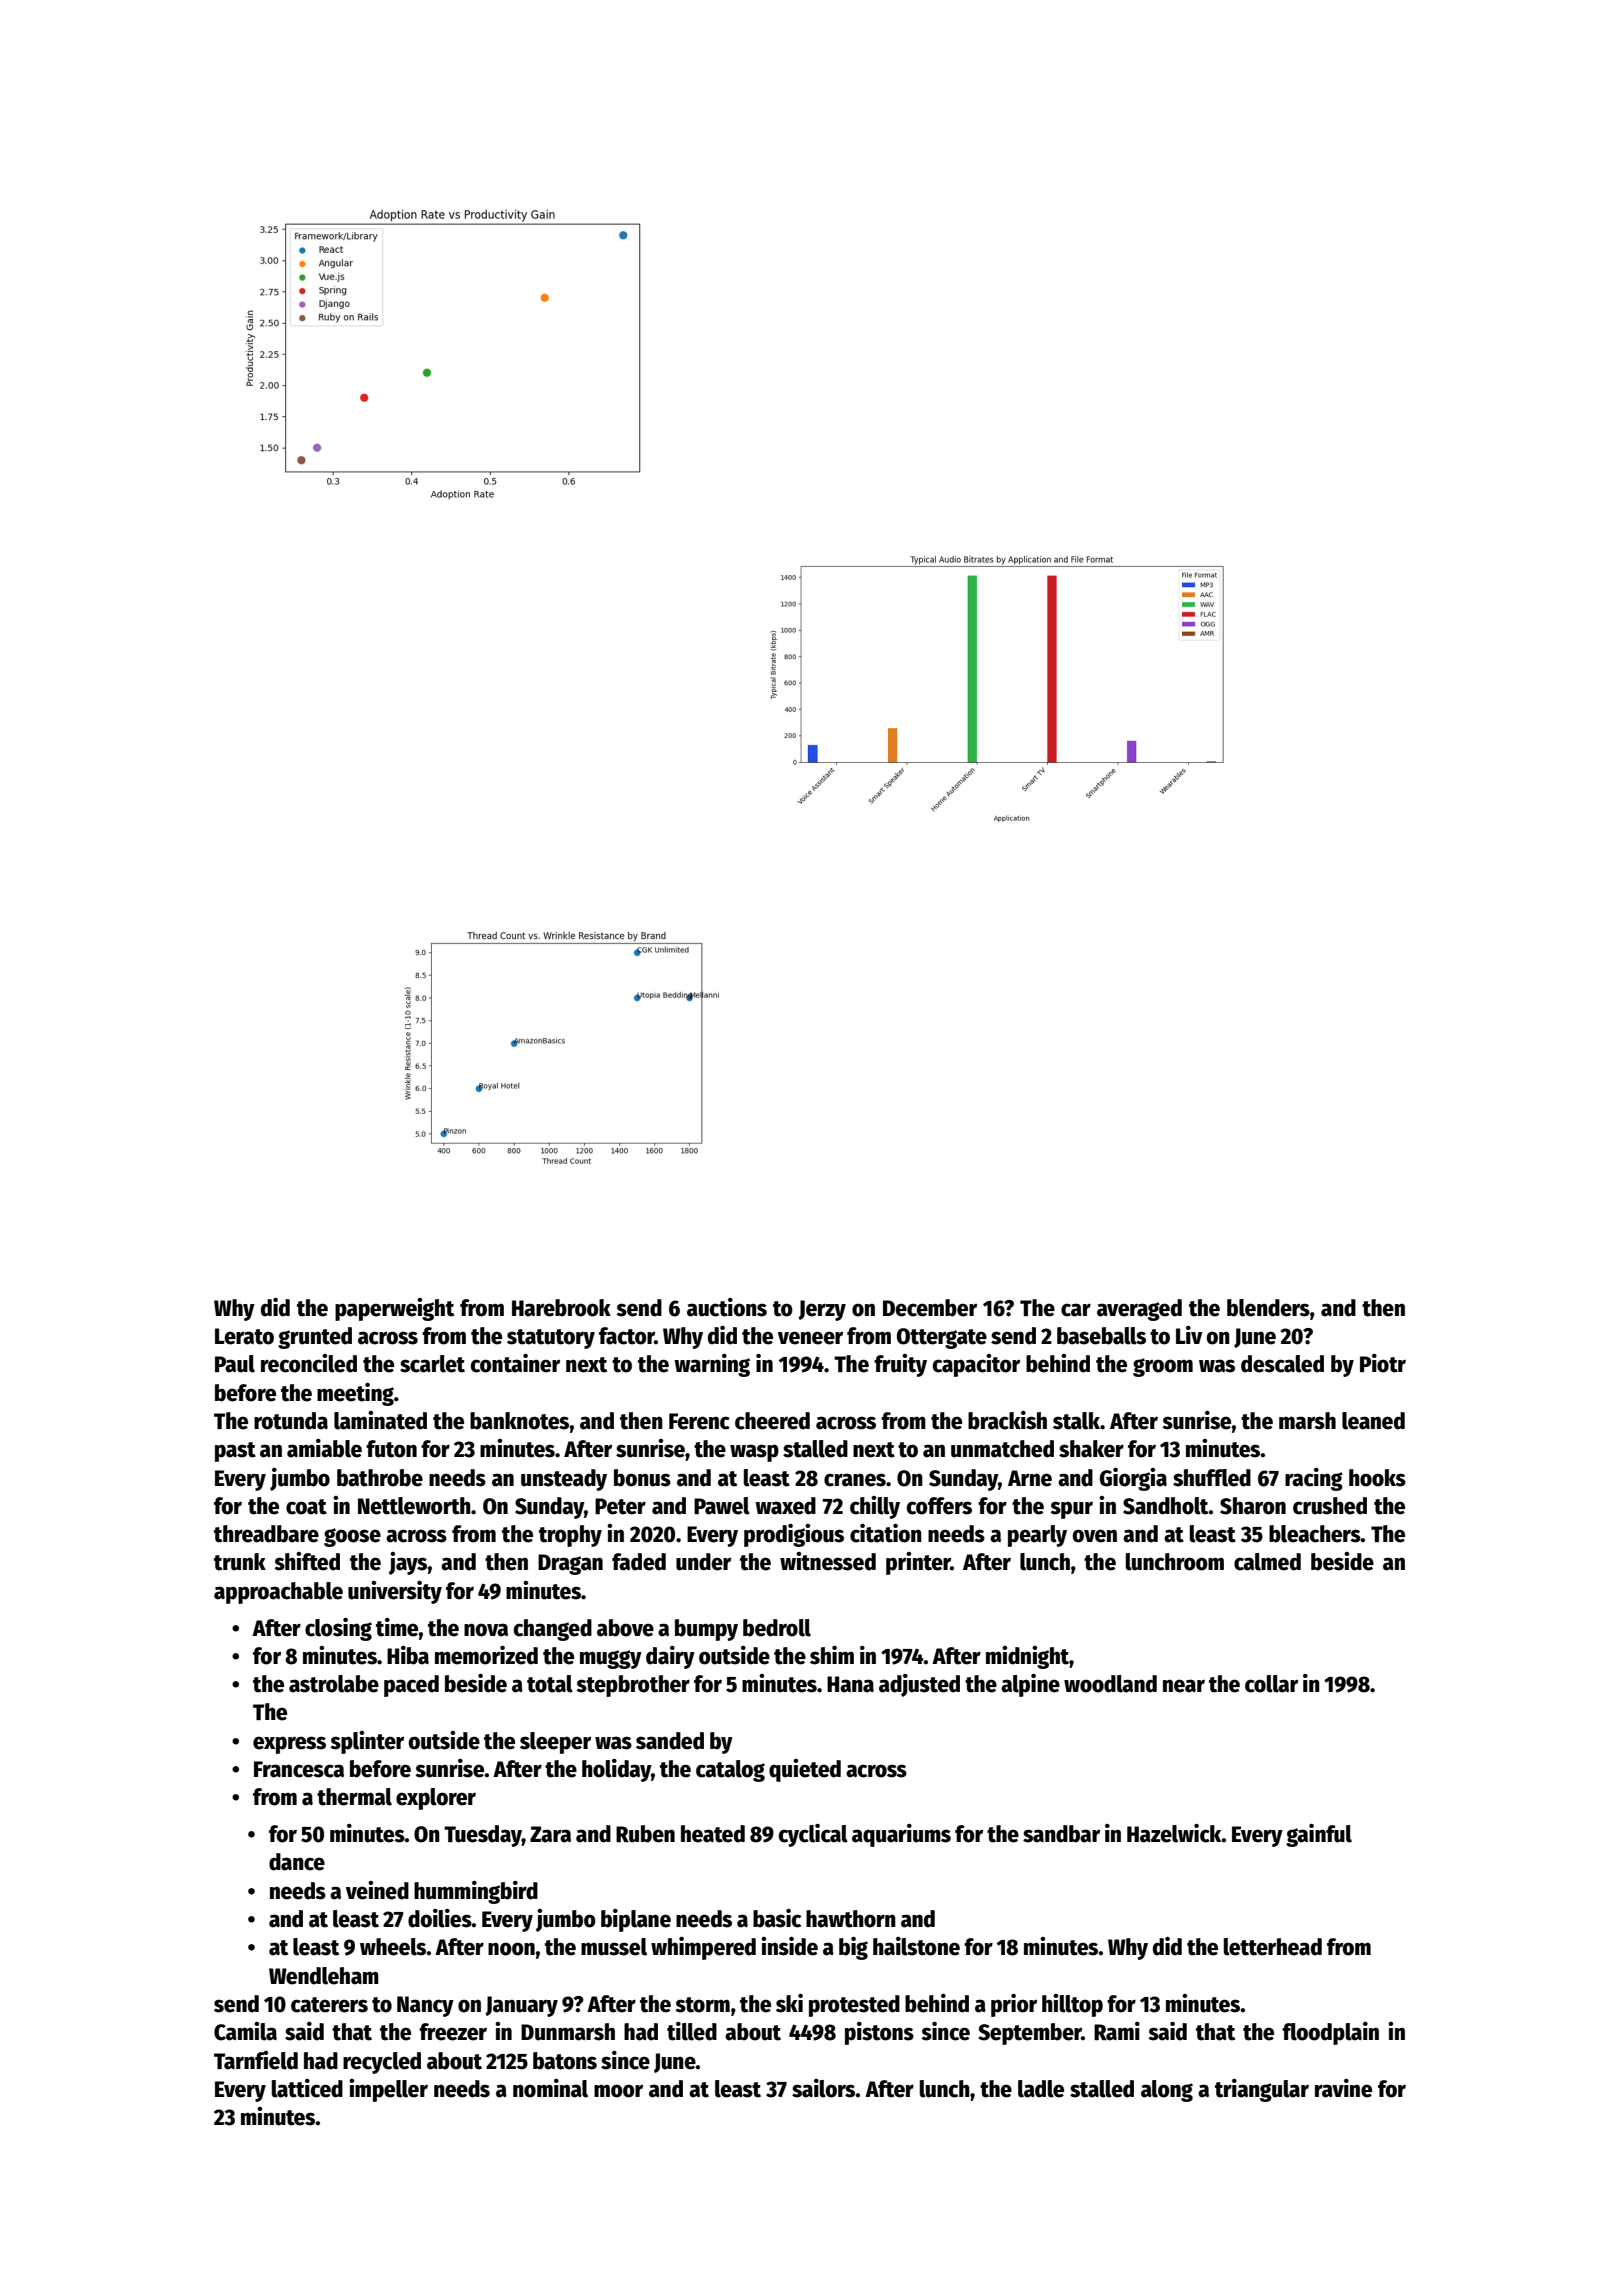 The width and height of the screenshot is (1620, 2292). I want to click on auctions, so click(727, 1307).
